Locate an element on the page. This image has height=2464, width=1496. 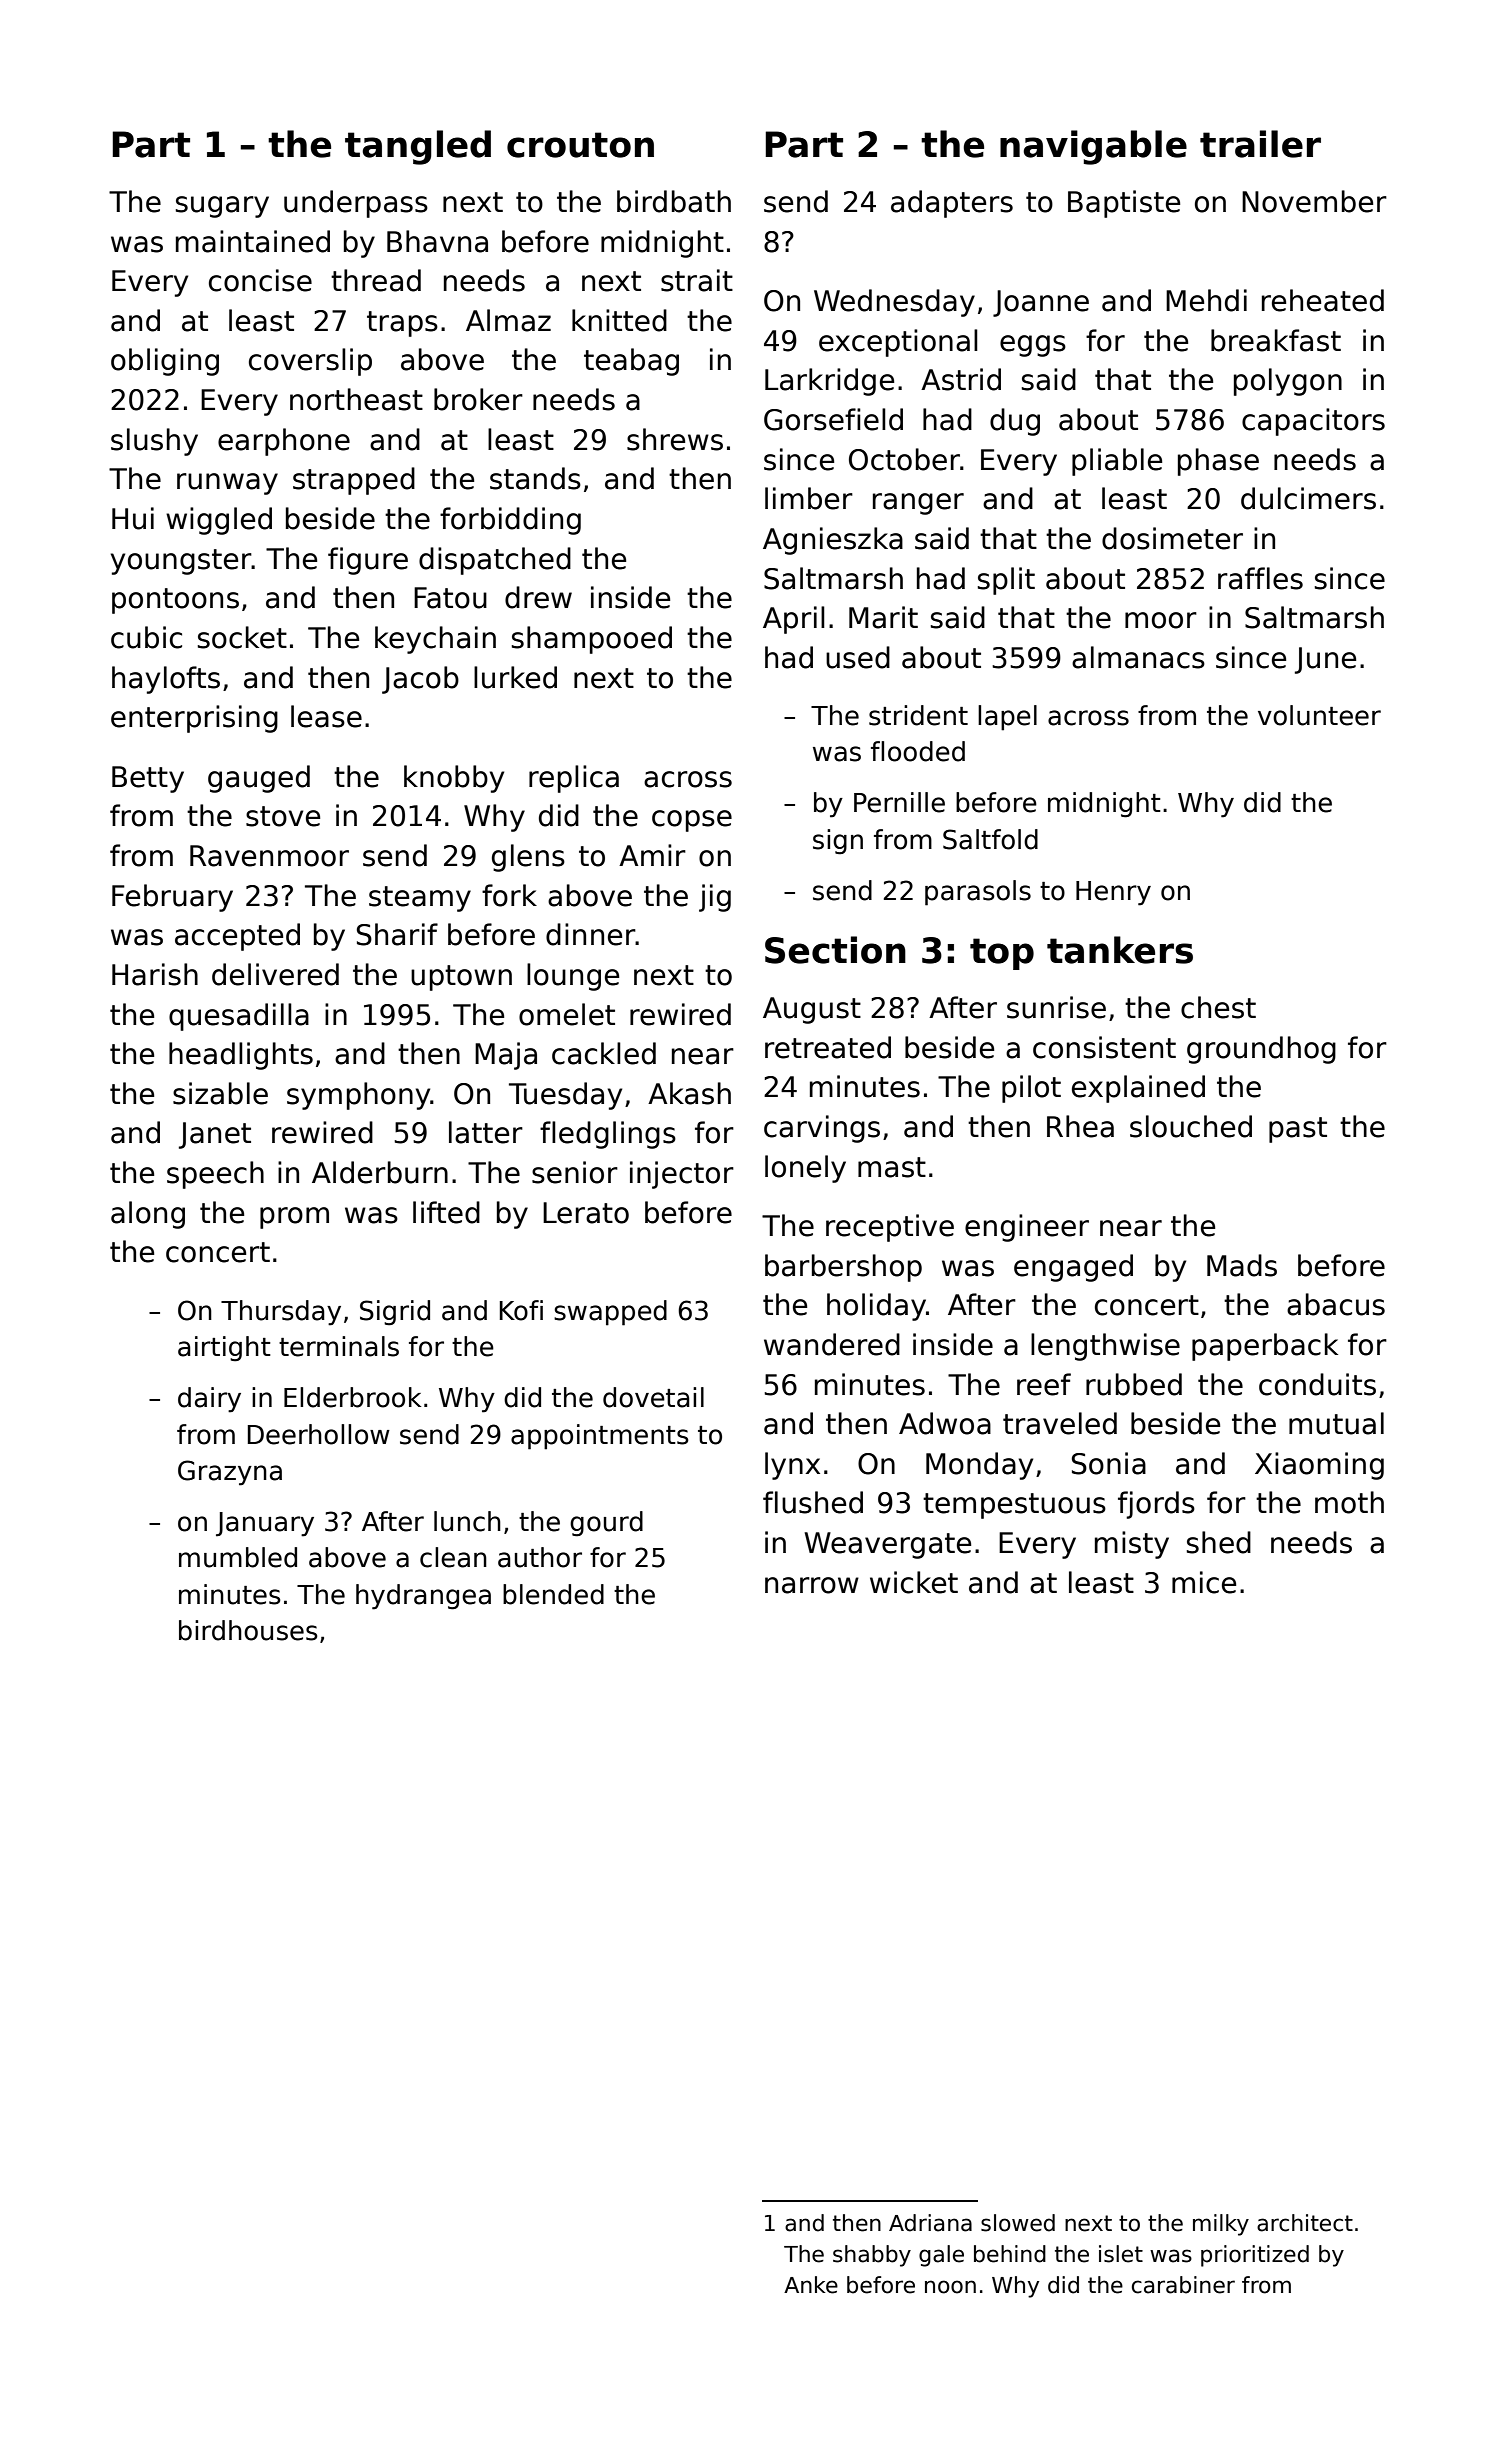
Henry is located at coordinates (1113, 893).
